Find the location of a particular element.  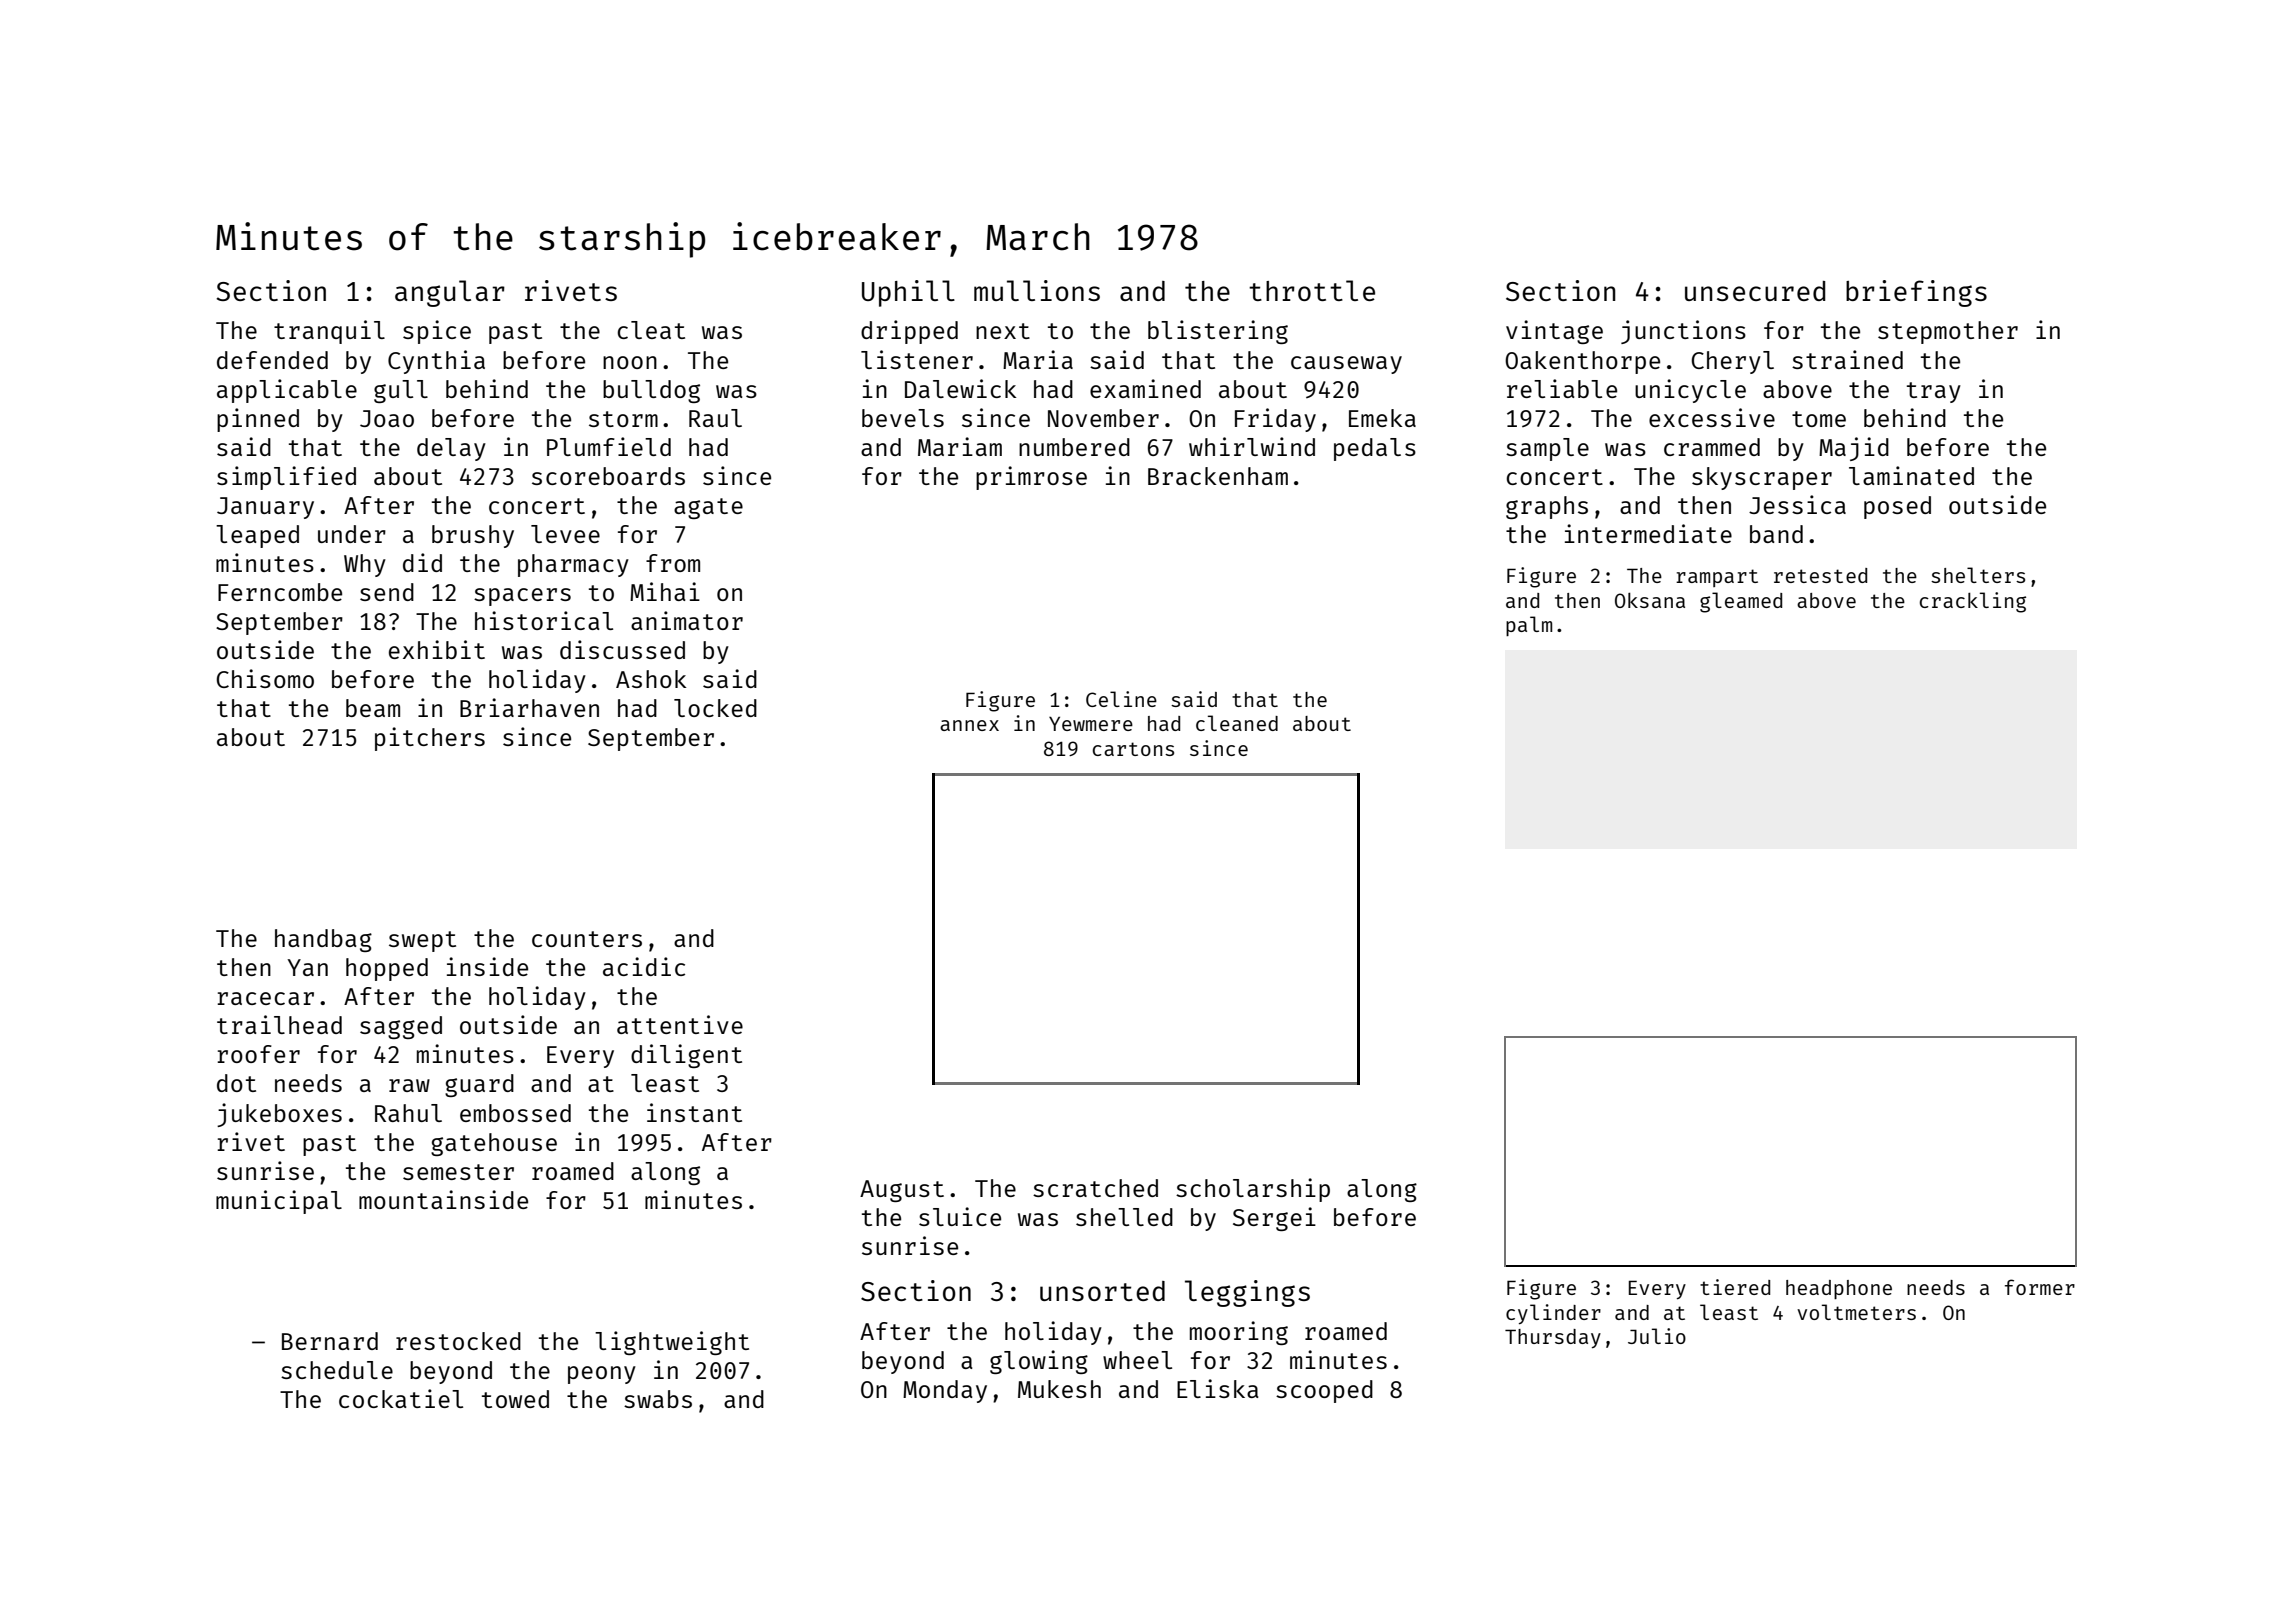

acidic is located at coordinates (644, 966).
